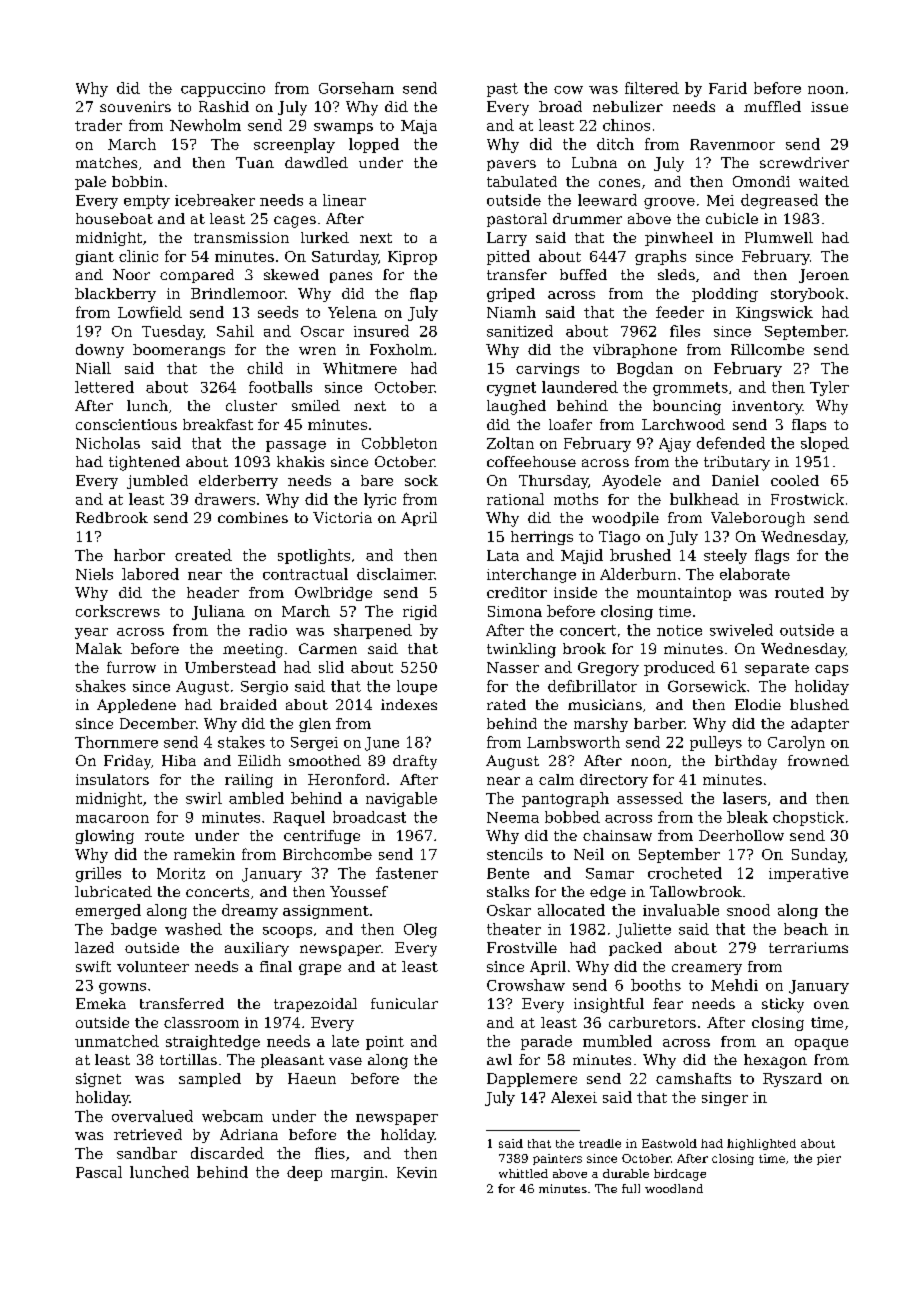 The height and width of the screenshot is (1314, 924). I want to click on bouncing, so click(687, 407).
